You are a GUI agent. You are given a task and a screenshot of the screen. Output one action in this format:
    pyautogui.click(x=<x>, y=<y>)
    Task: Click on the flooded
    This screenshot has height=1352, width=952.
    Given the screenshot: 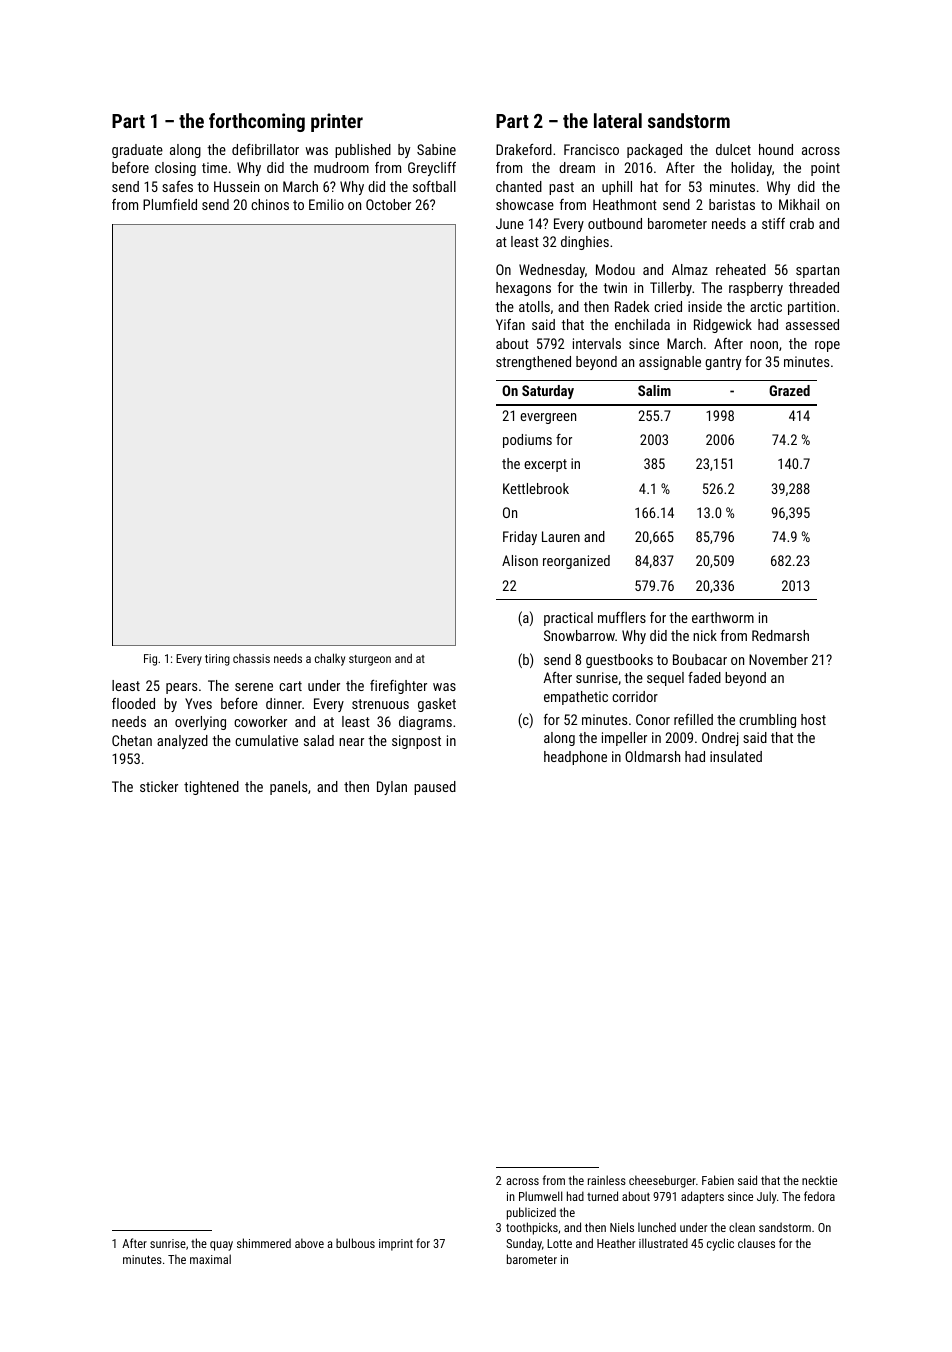 What is the action you would take?
    pyautogui.click(x=133, y=703)
